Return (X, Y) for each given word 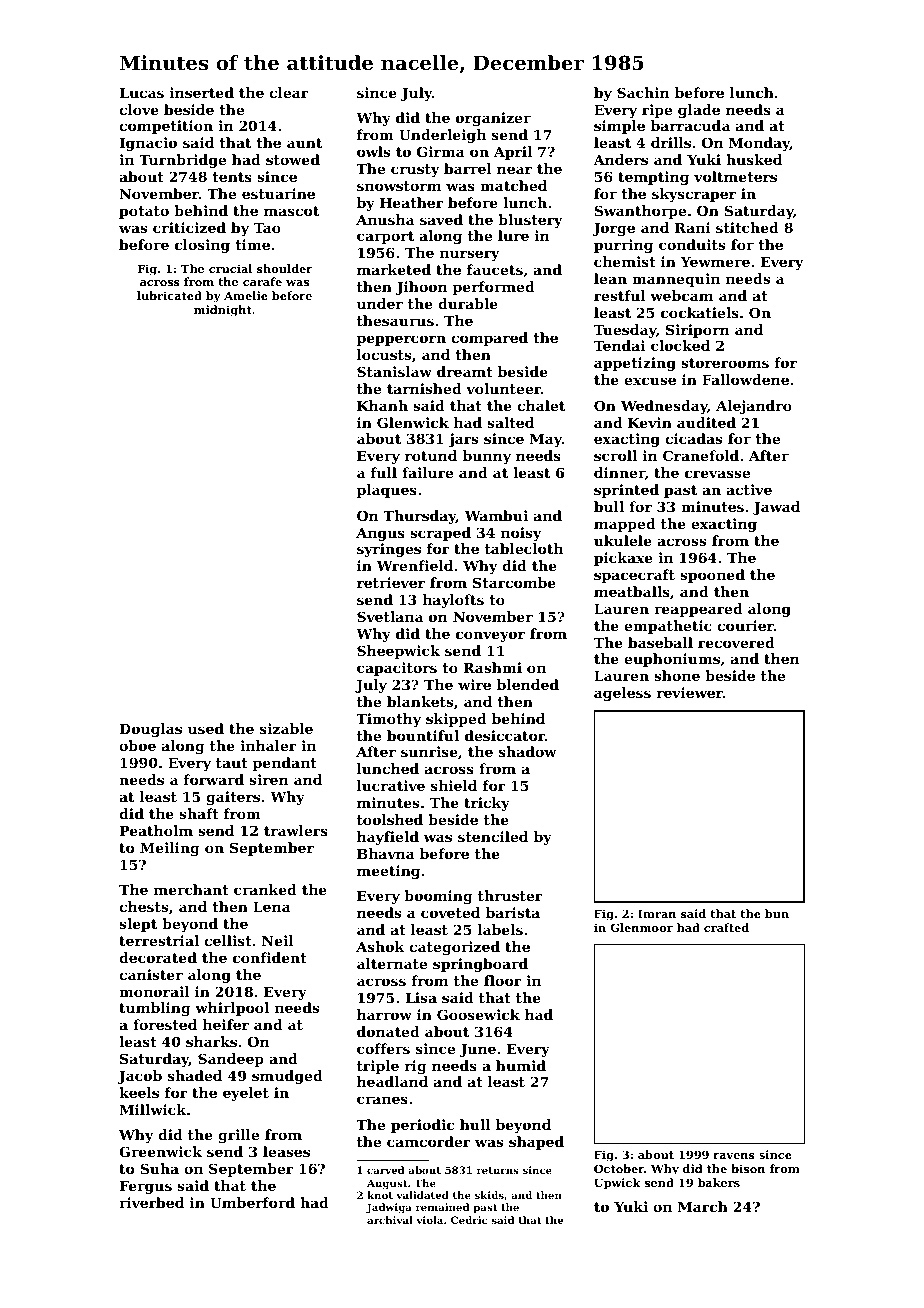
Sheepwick (398, 652)
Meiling (170, 849)
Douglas (150, 730)
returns (498, 1170)
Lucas (141, 93)
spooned (712, 576)
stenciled (493, 836)
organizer (493, 119)
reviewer (690, 692)
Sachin (643, 92)
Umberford (252, 1202)
